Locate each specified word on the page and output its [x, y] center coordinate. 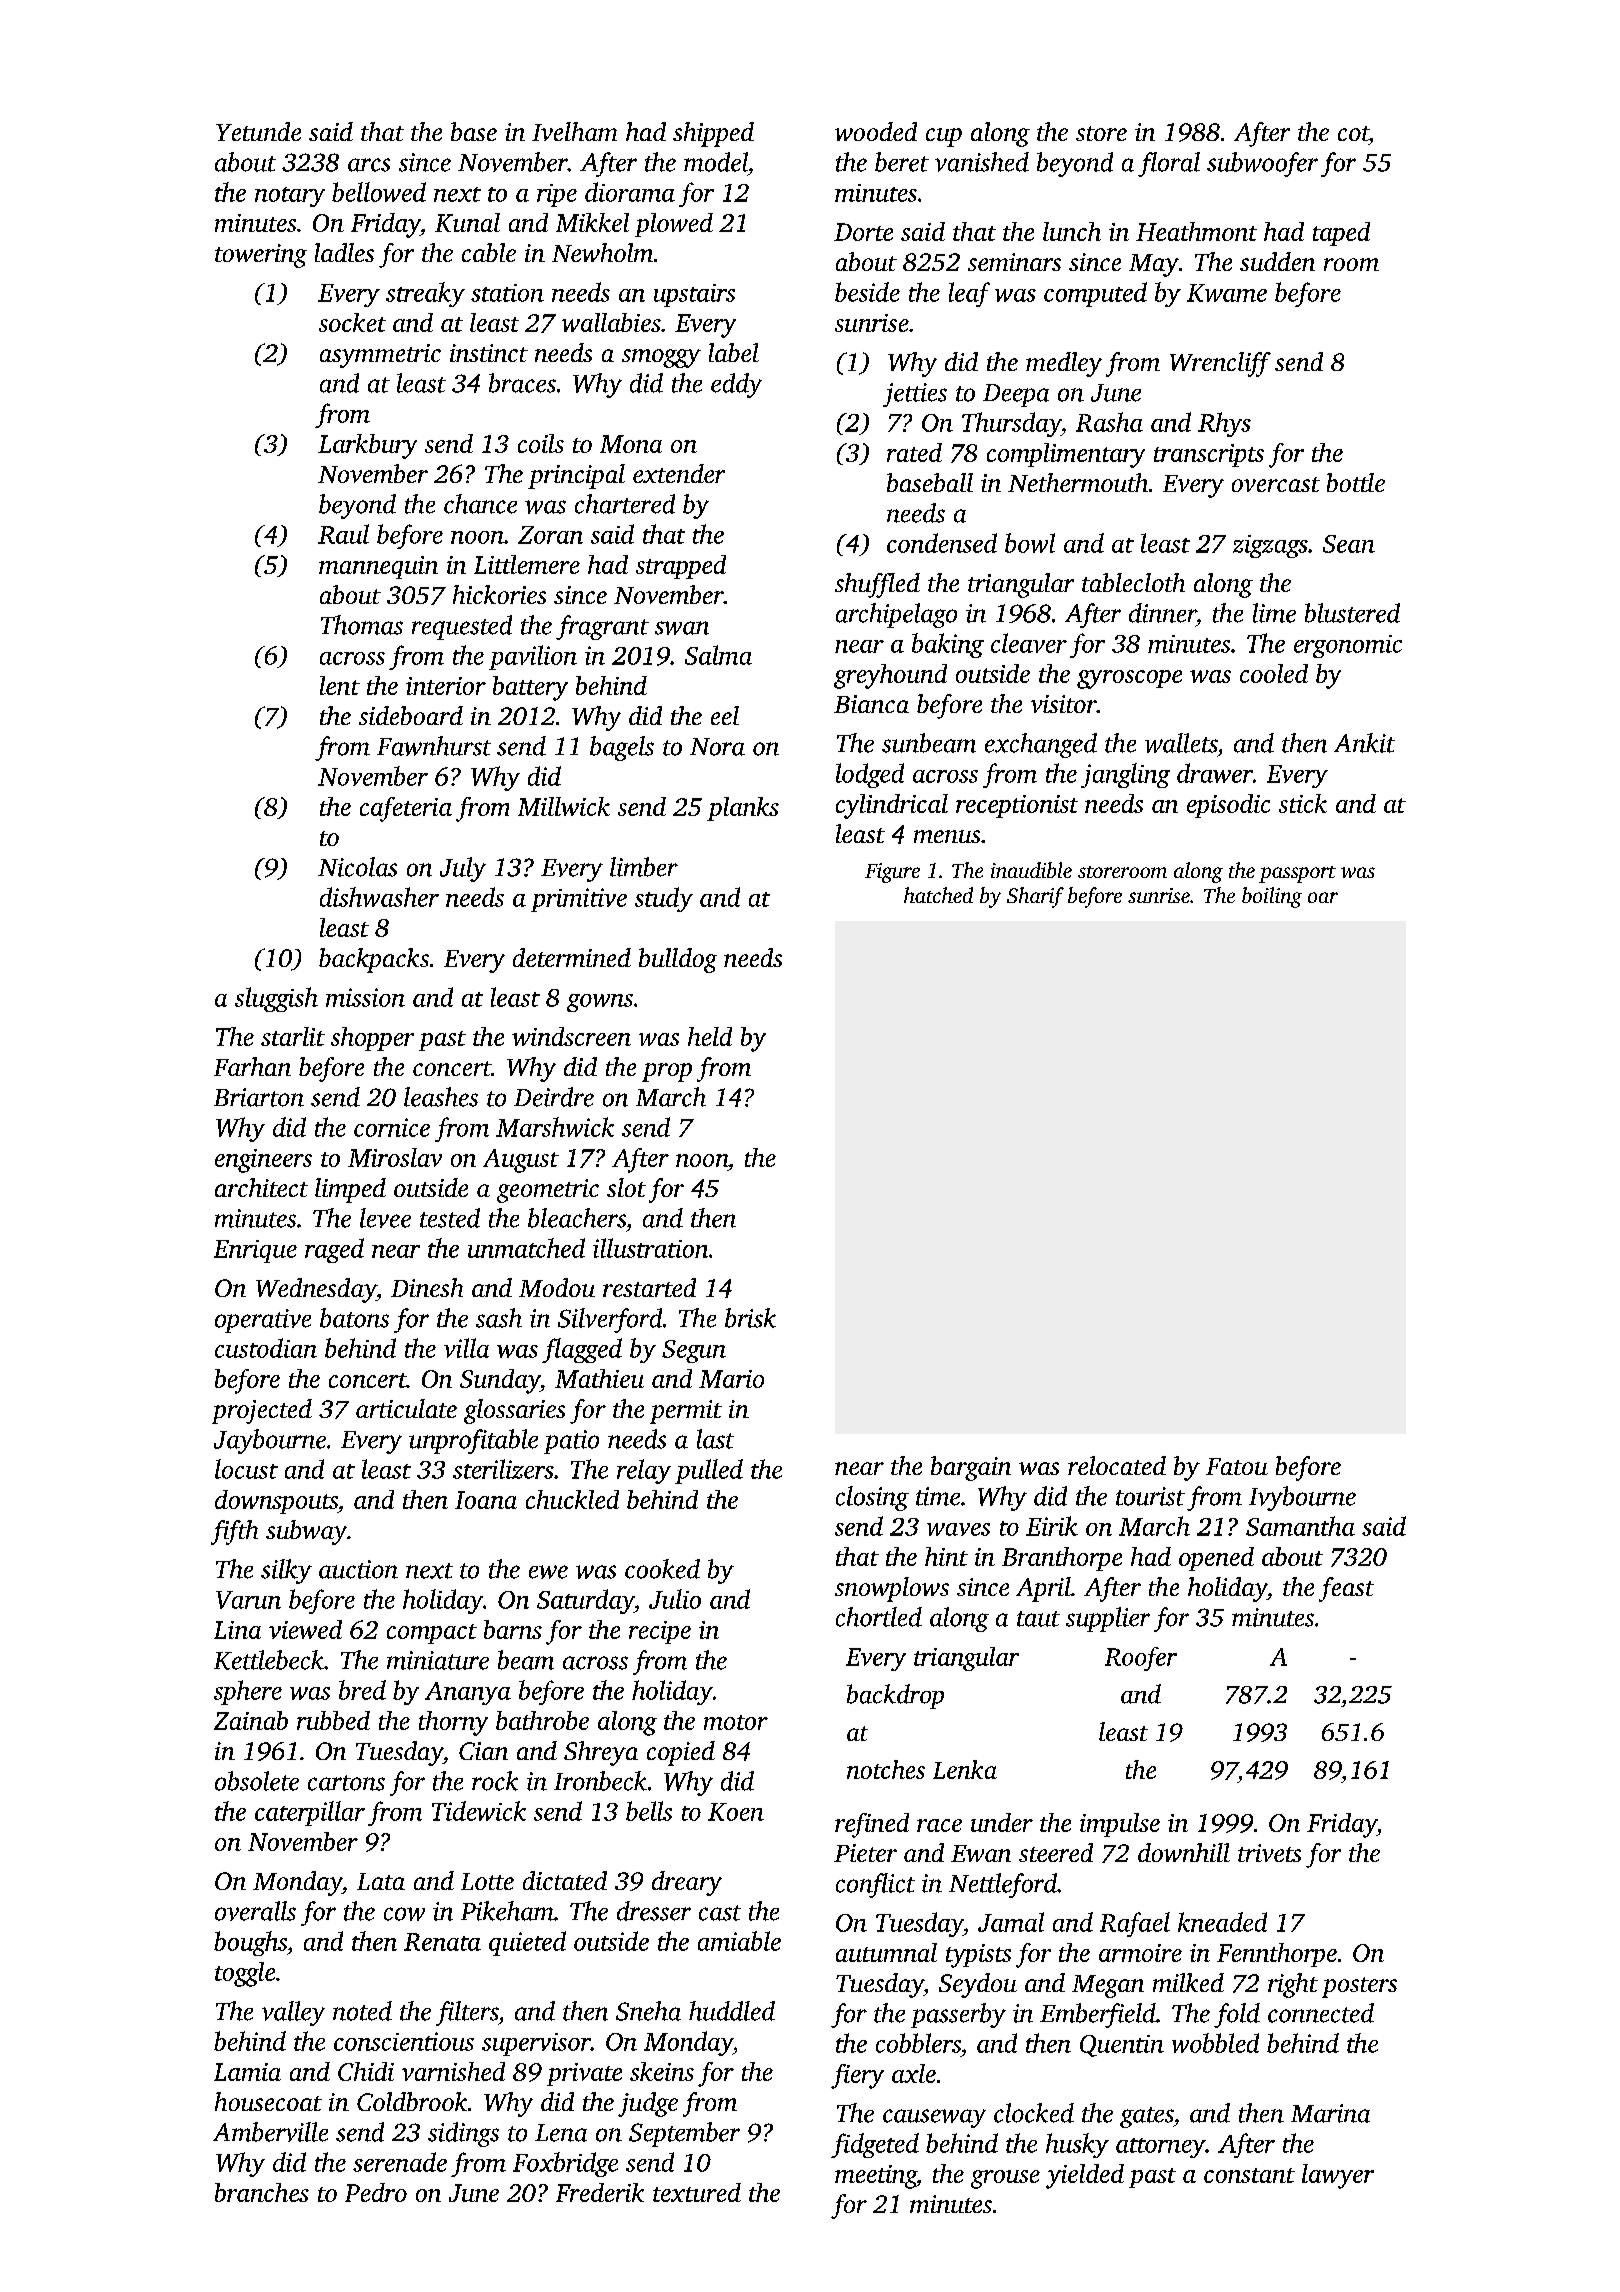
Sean [1349, 544]
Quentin [1122, 2046]
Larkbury [367, 446]
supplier [1108, 1619]
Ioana [486, 1500]
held [710, 1036]
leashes [441, 1097]
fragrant [602, 627]
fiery [857, 2076]
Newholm [602, 252]
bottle [1356, 482]
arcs [369, 165]
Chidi [366, 2071]
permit [686, 1412]
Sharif [1035, 897]
